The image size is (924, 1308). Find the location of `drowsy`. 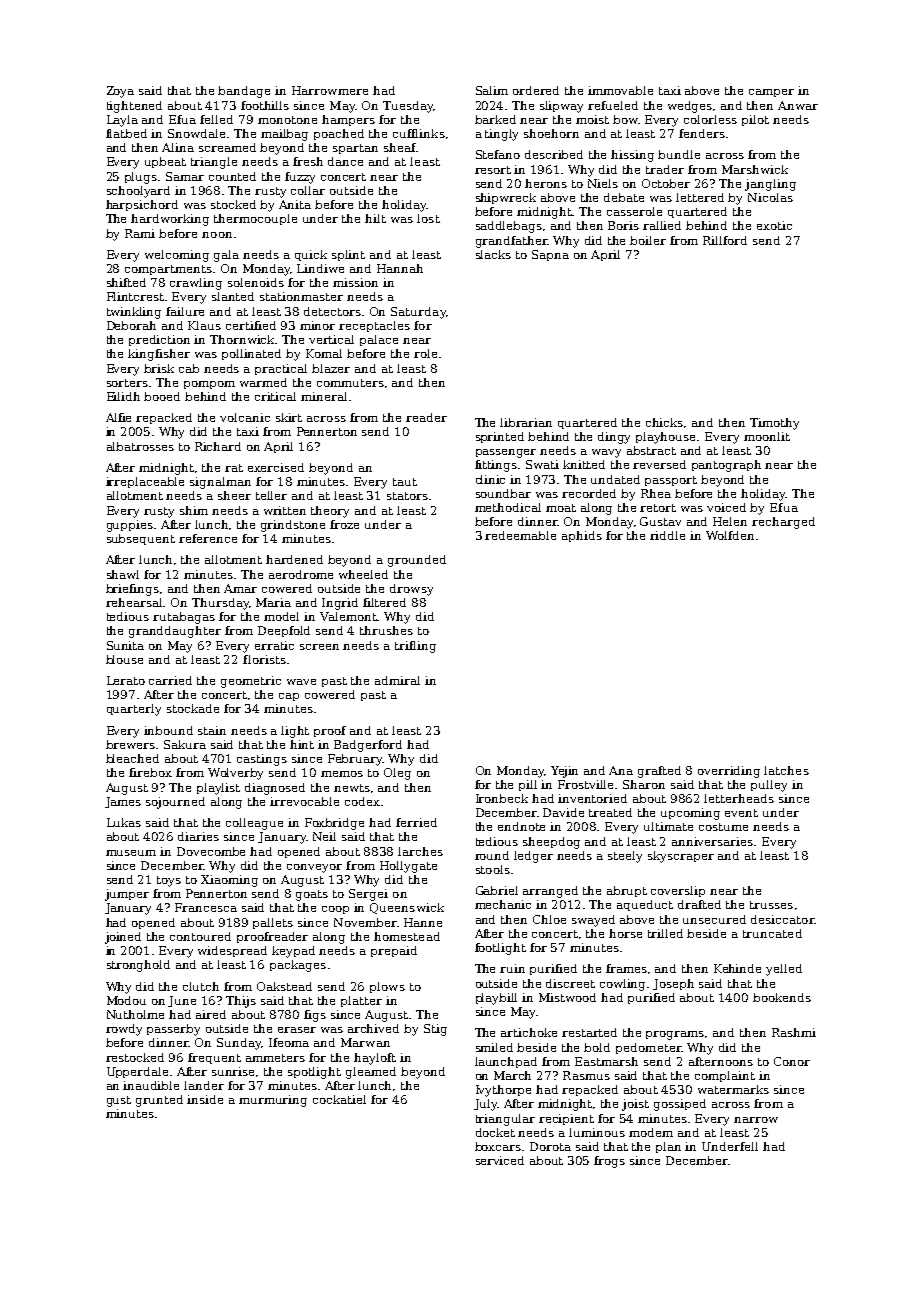

drowsy is located at coordinates (411, 590).
